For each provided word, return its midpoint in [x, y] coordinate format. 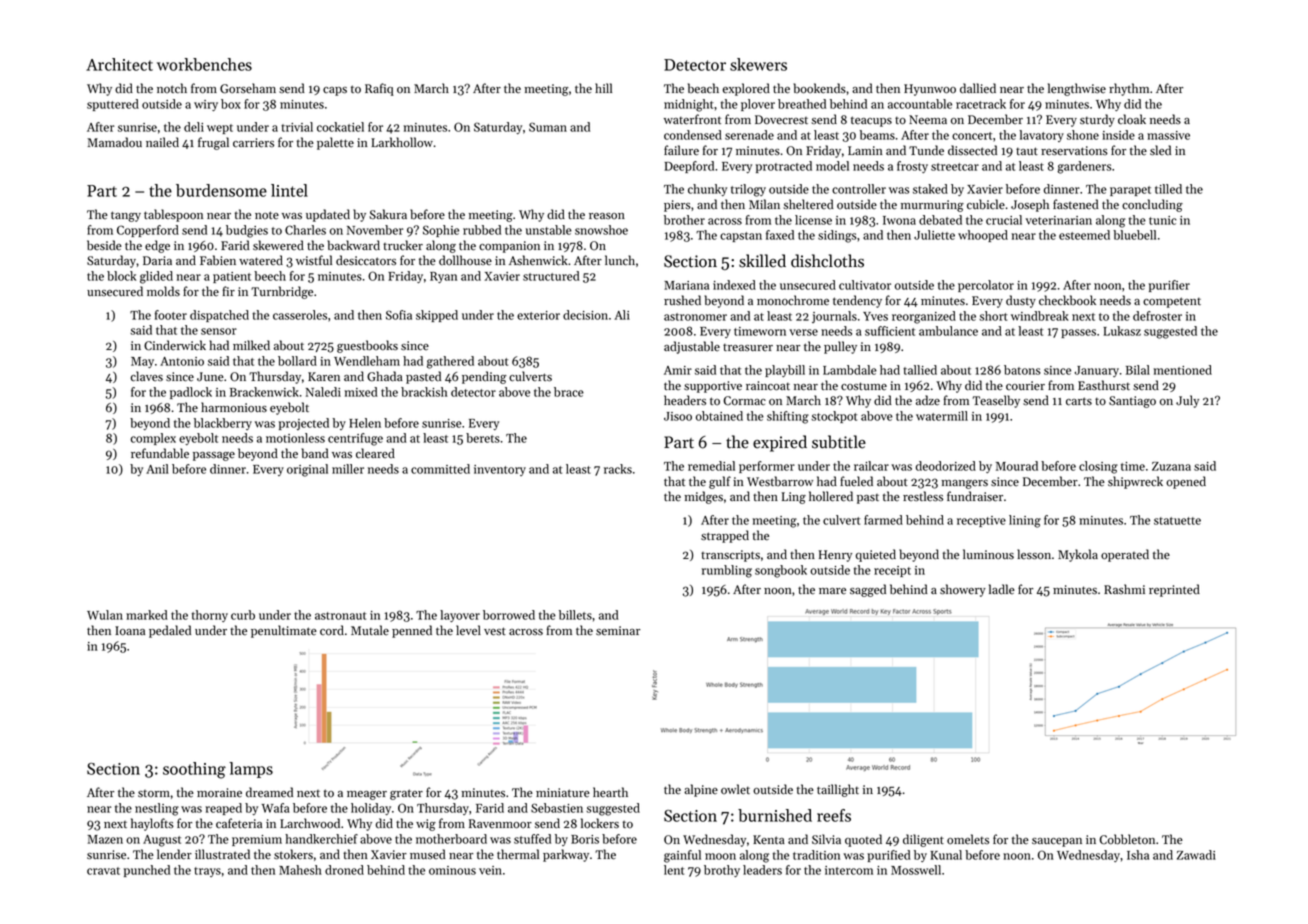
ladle [1002, 589]
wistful [314, 260]
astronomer [695, 317]
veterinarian [1059, 220]
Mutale [370, 630]
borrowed [509, 615]
